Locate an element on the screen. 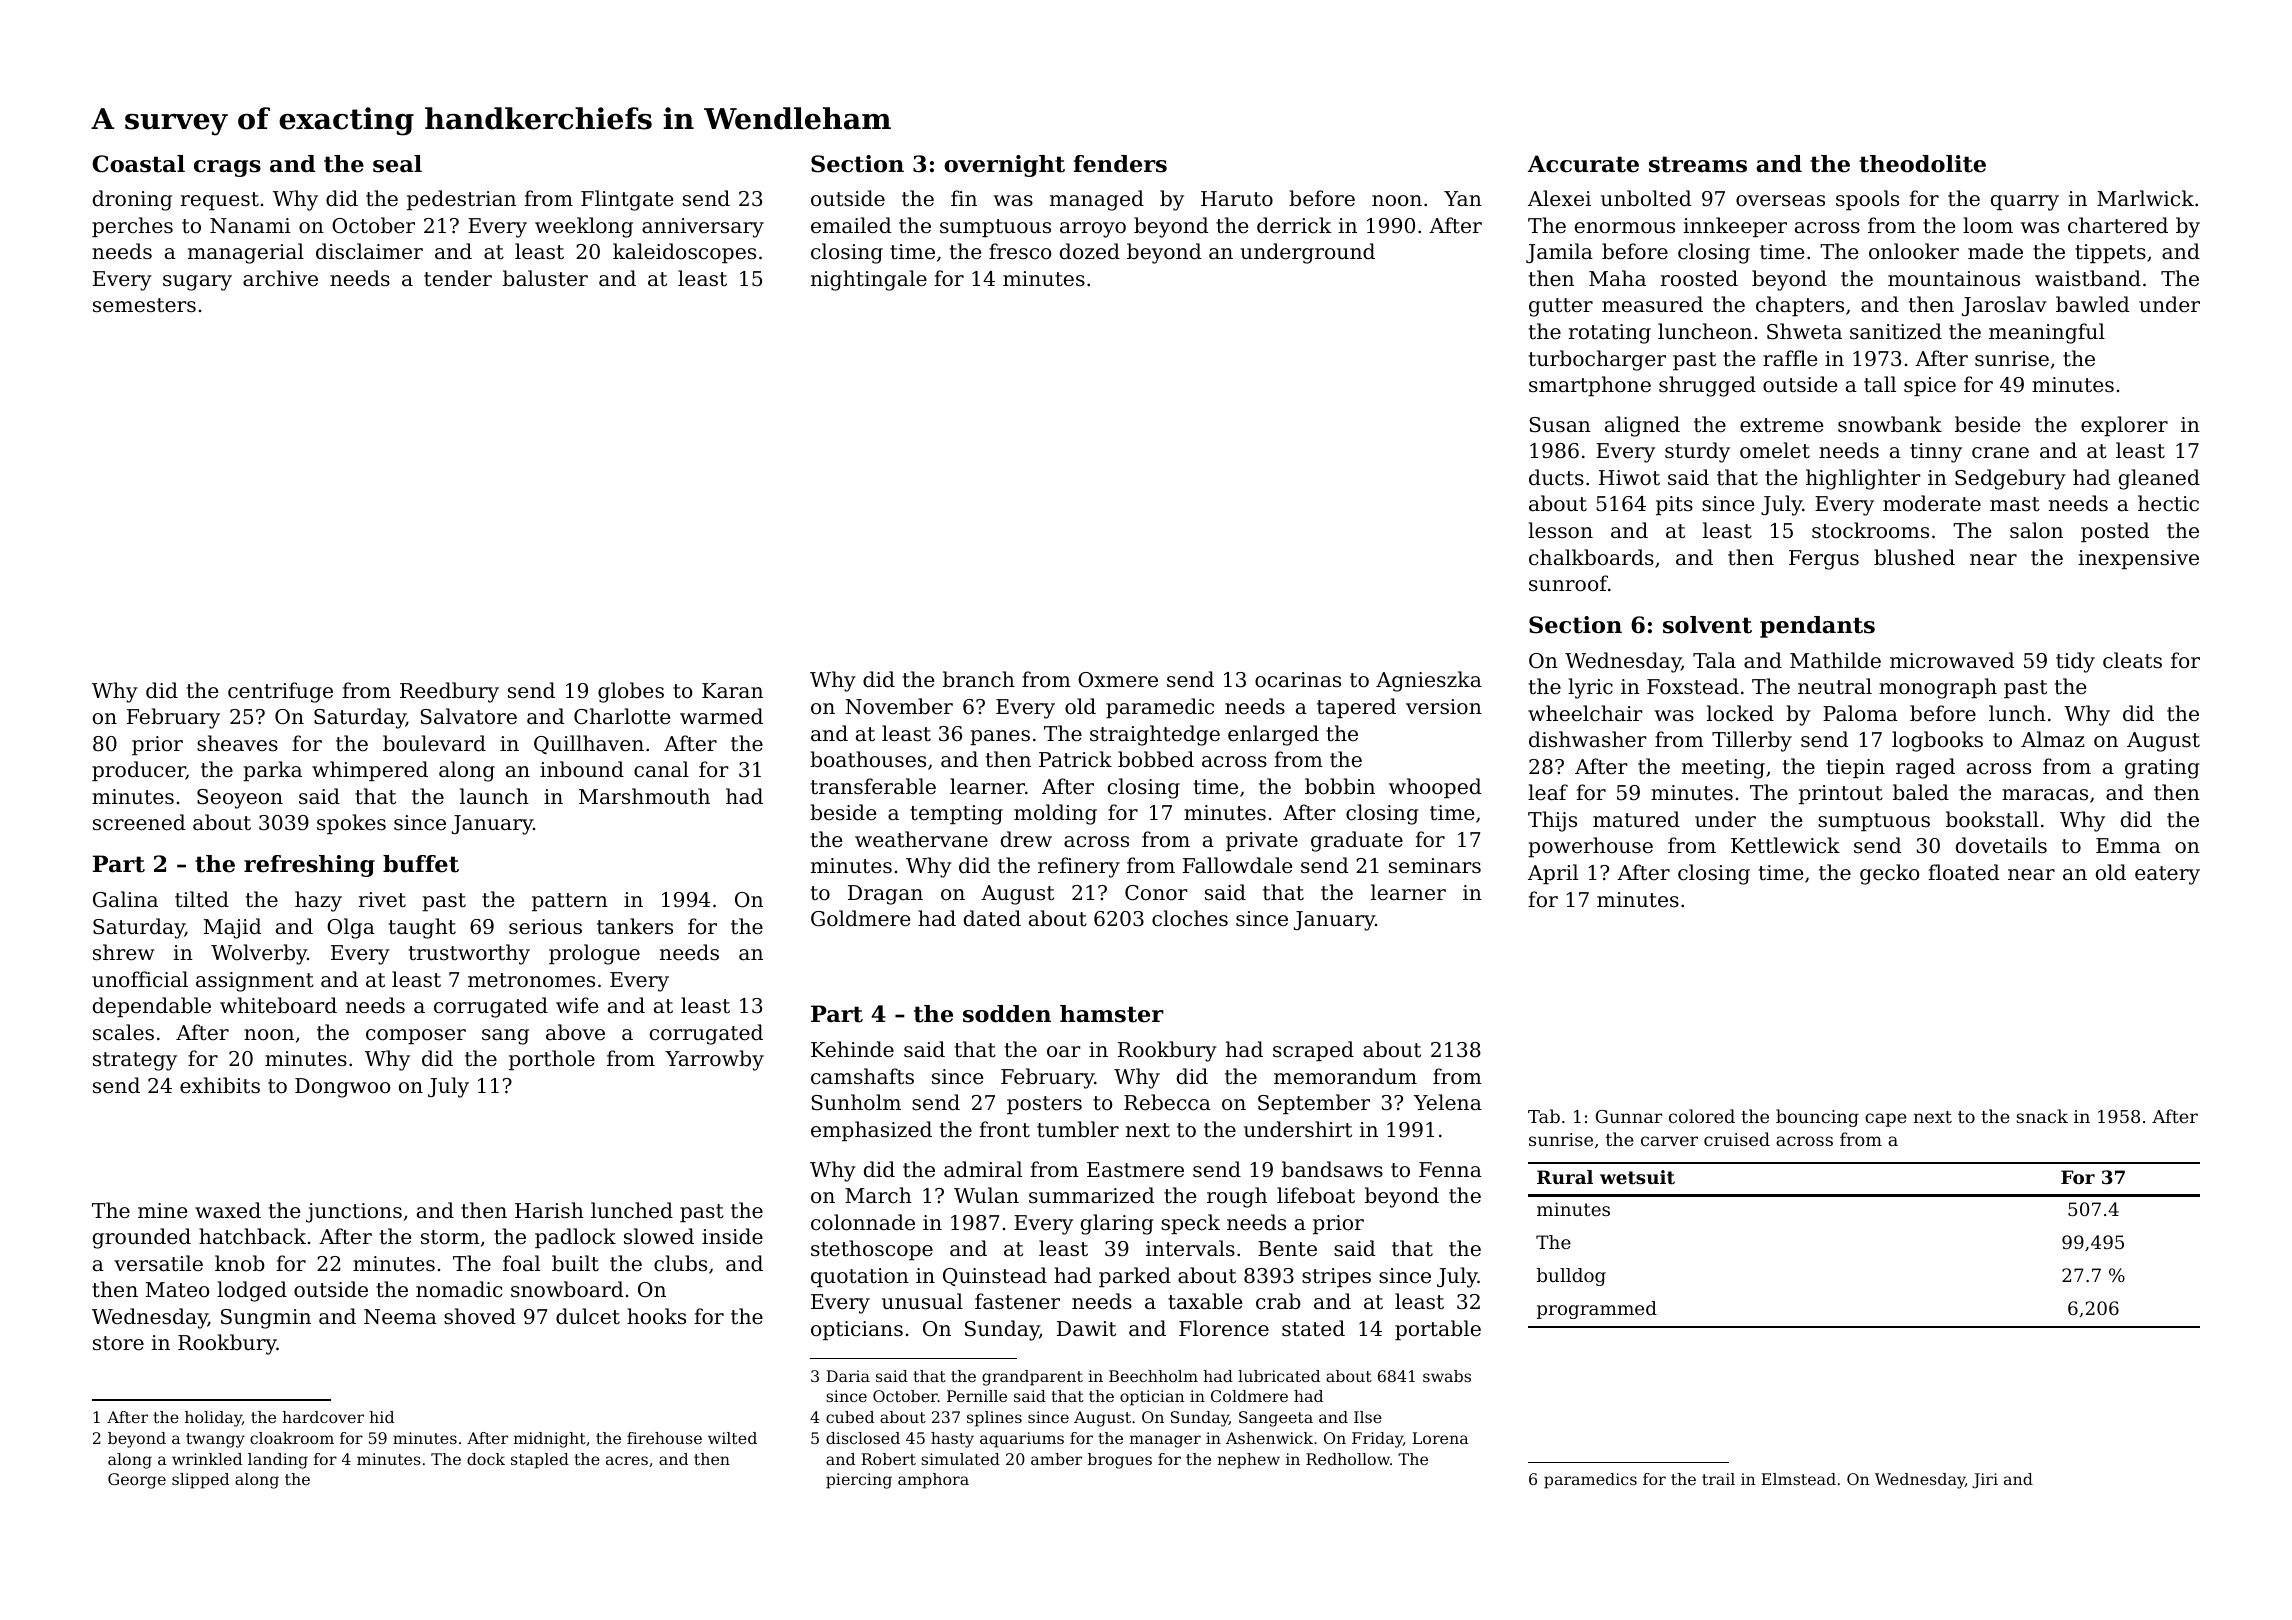  trail is located at coordinates (1718, 1479).
